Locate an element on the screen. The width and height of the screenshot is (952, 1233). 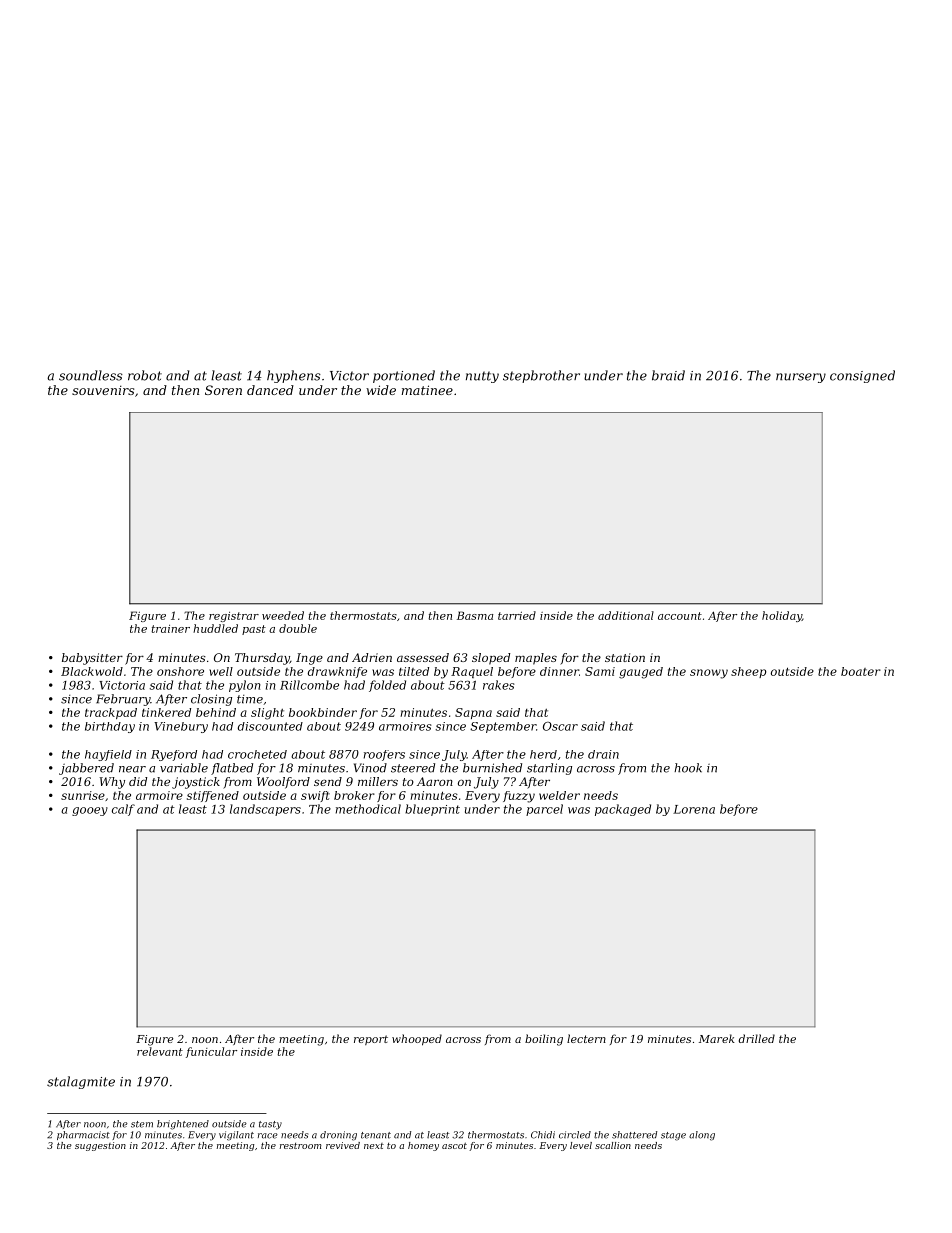
drilled is located at coordinates (757, 1038).
